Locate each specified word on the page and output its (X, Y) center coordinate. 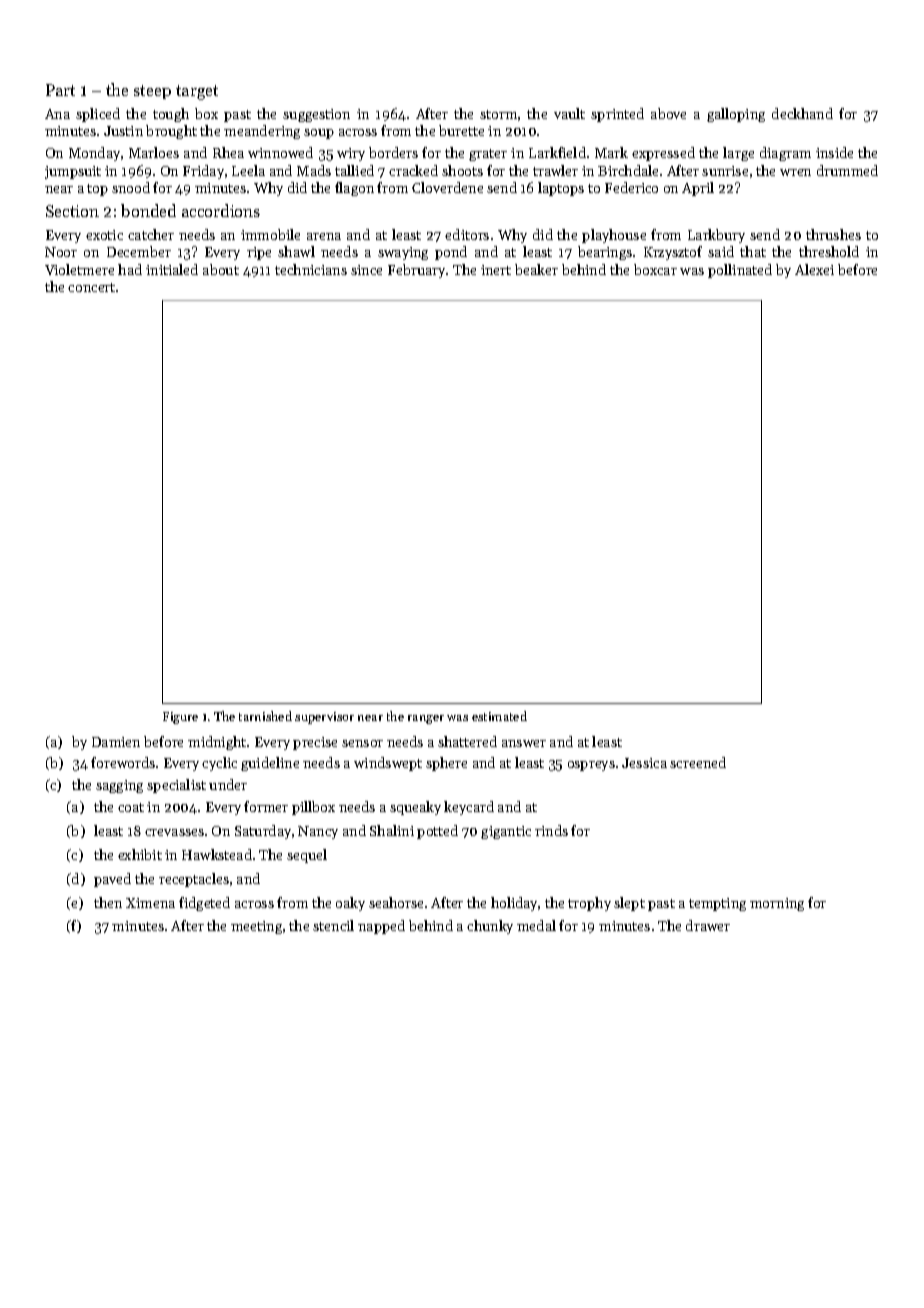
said (721, 251)
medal (536, 925)
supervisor (324, 718)
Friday (203, 172)
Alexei (814, 269)
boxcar (655, 269)
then (108, 902)
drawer (708, 925)
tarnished (265, 716)
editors (467, 234)
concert (91, 287)
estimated (499, 716)
